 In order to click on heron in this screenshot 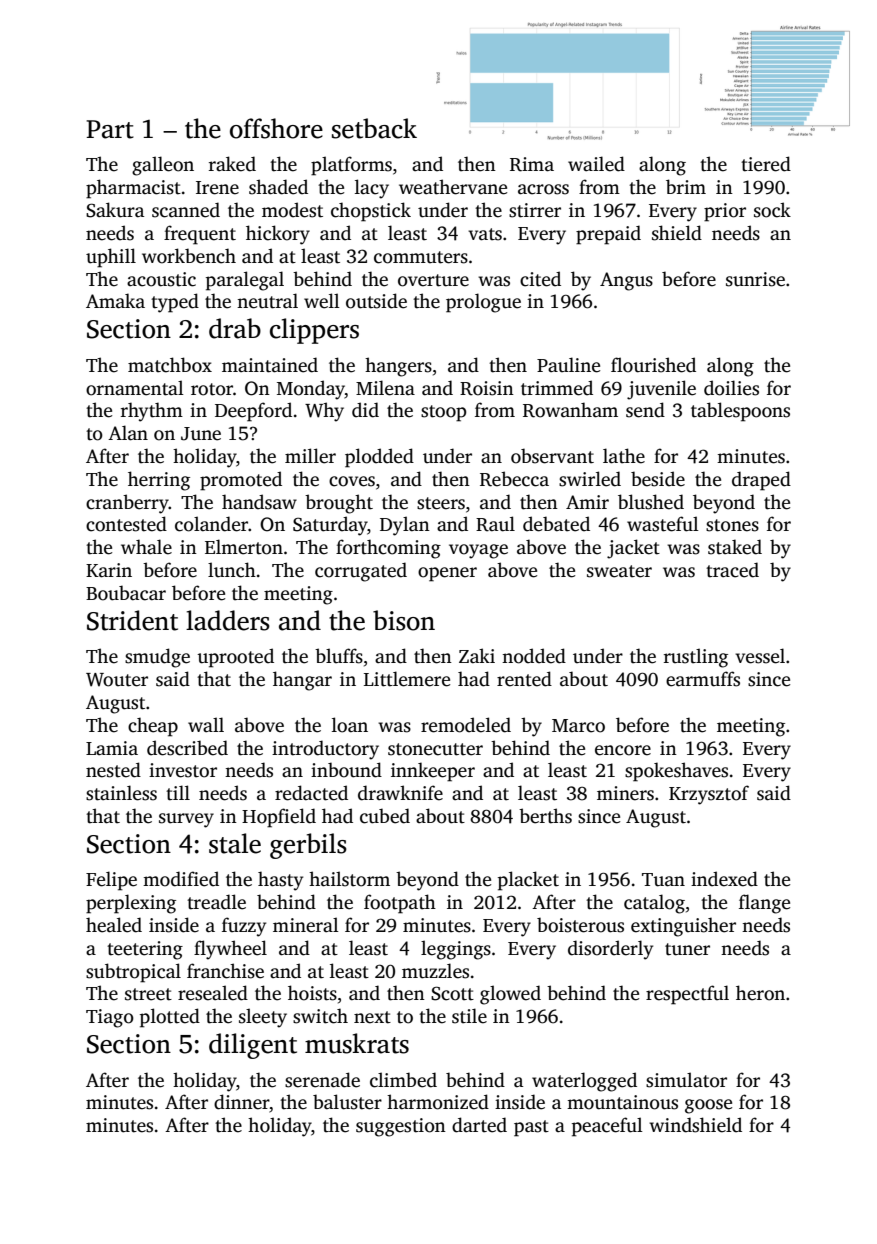, I will do `click(760, 993)`.
